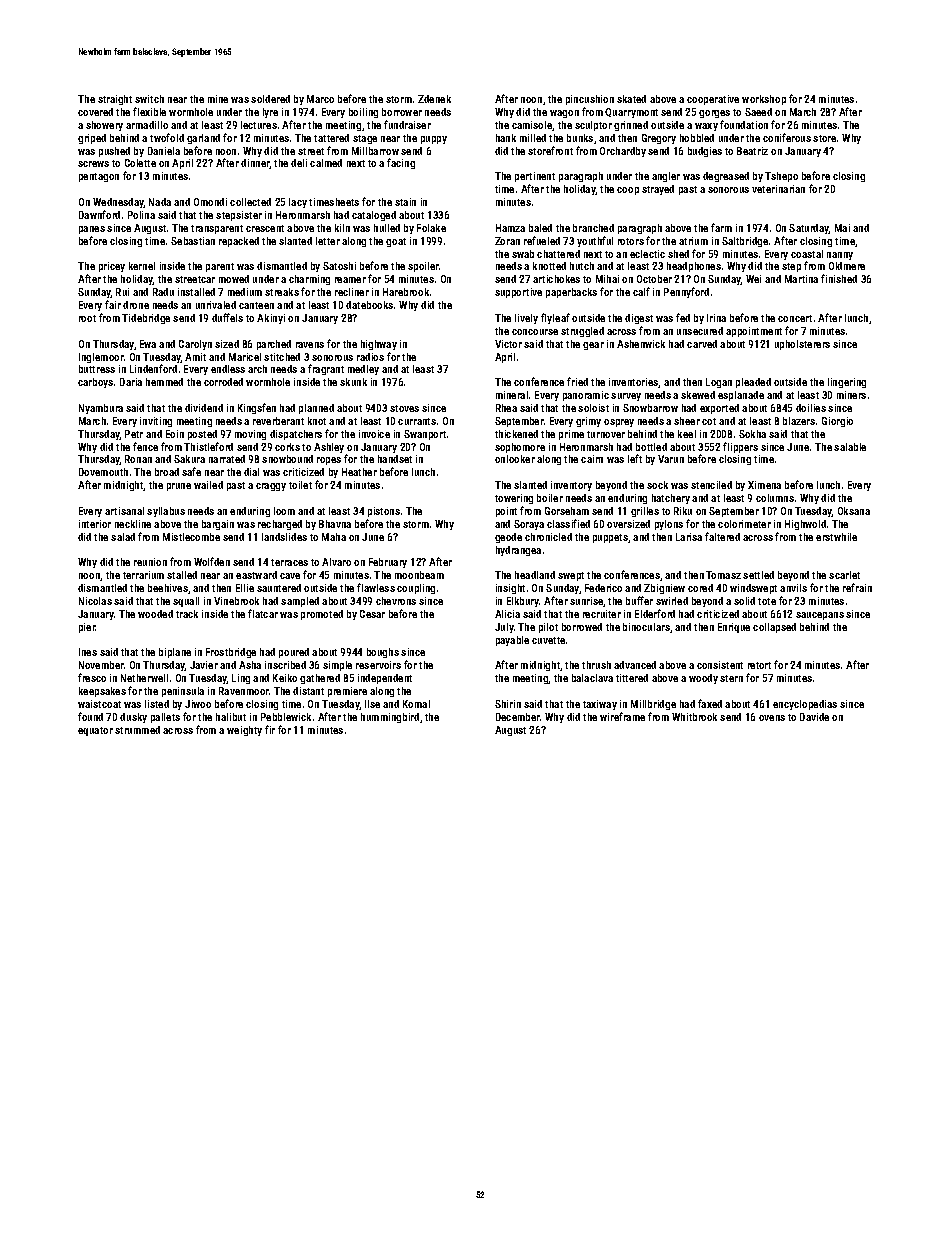 This document has width=952, height=1233. Describe the element at coordinates (227, 317) in the document. I see `duffels` at that location.
